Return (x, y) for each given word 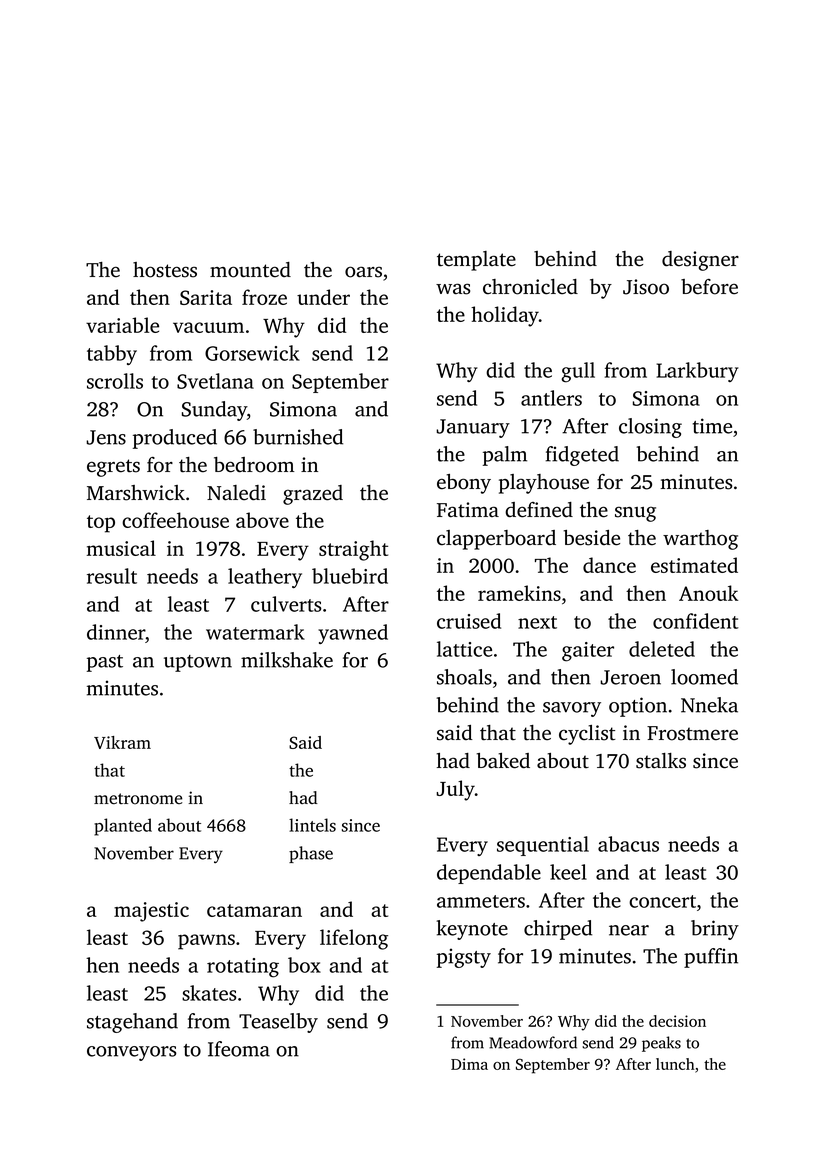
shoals (464, 677)
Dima (469, 1064)
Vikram (122, 742)
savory (572, 709)
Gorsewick (252, 353)
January (473, 428)
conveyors (132, 1053)
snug (635, 514)
